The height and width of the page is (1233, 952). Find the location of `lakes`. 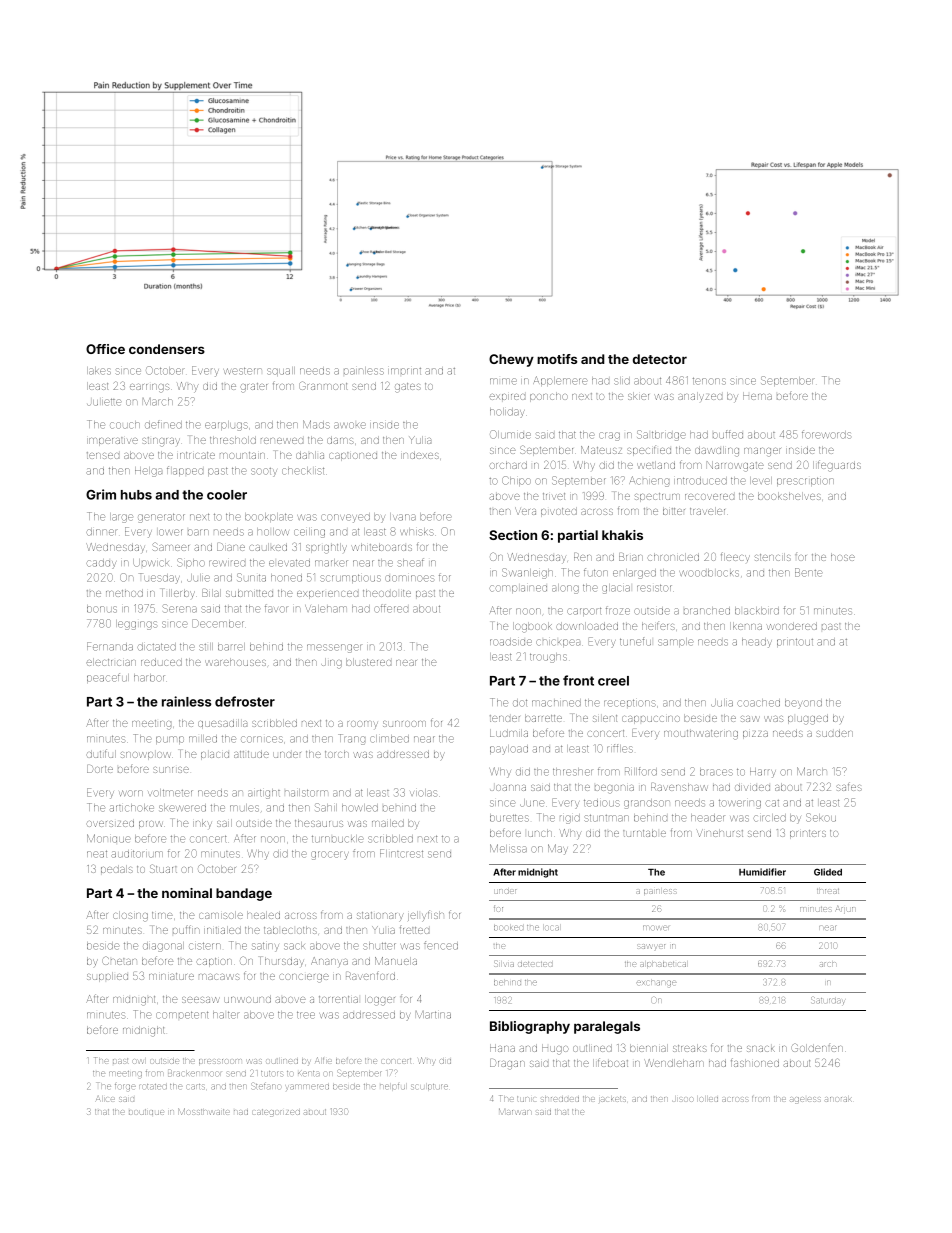

lakes is located at coordinates (99, 371).
